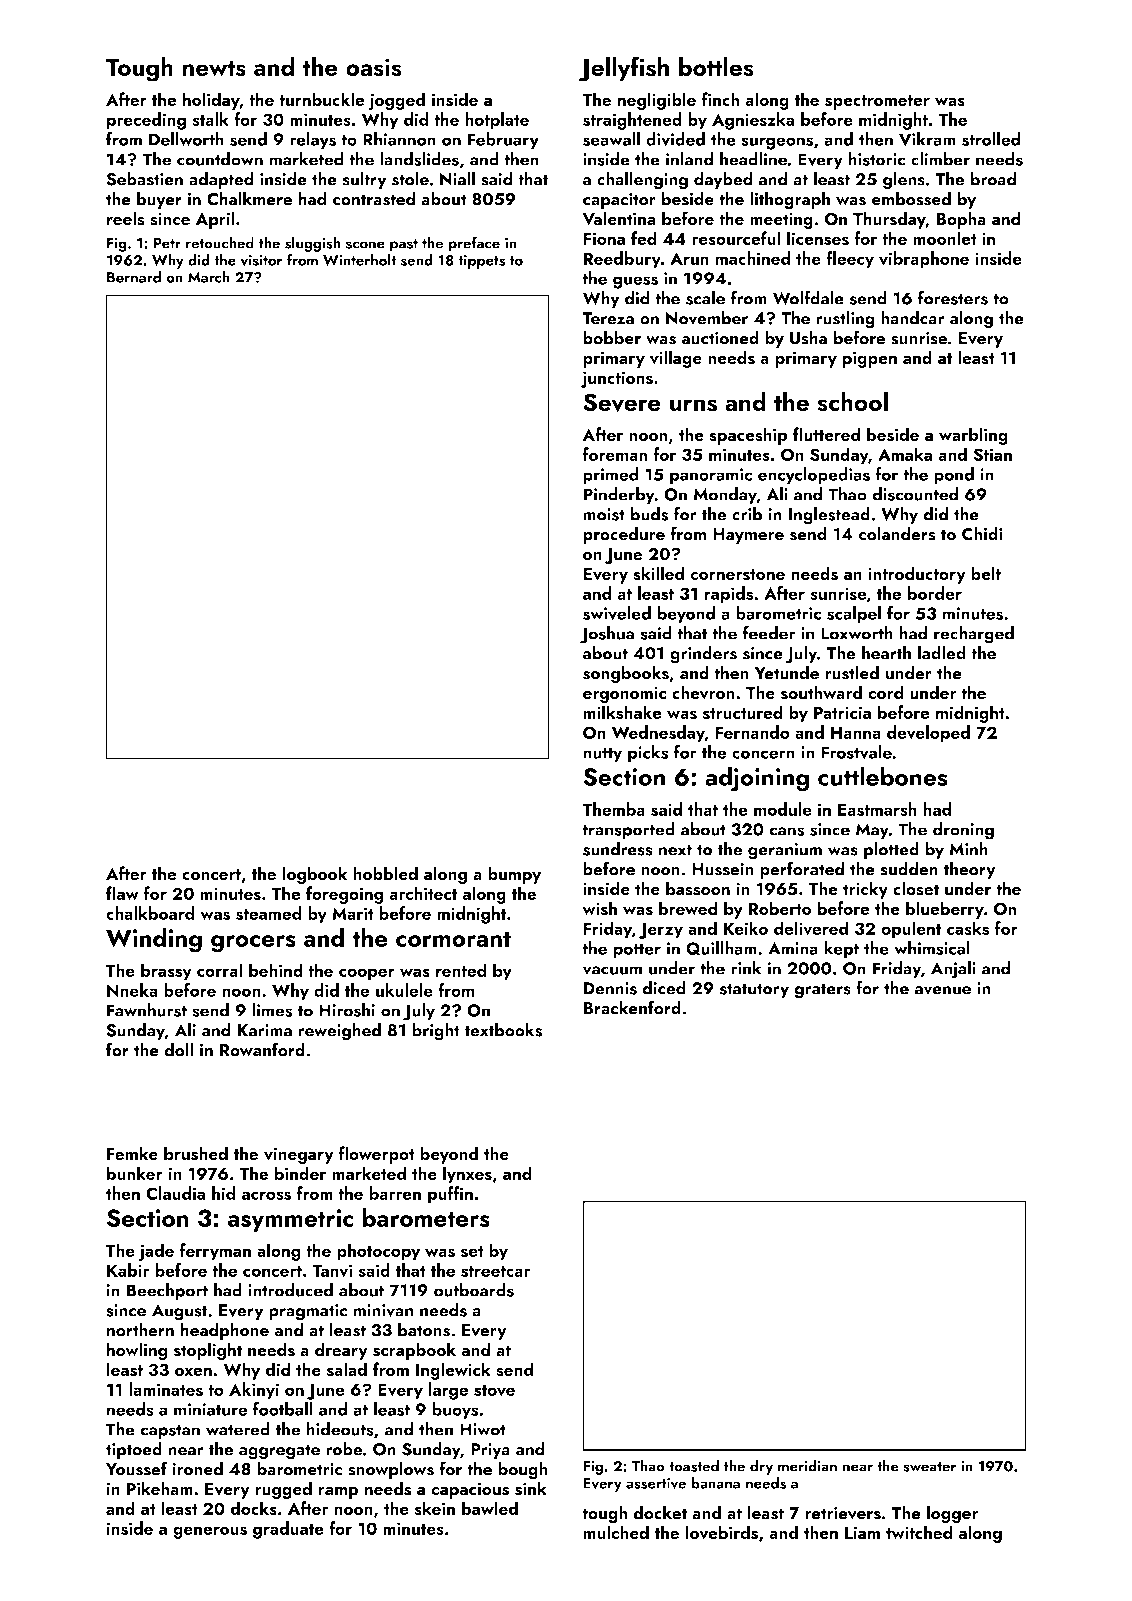 The width and height of the page is (1132, 1601). I want to click on strolled, so click(991, 139).
